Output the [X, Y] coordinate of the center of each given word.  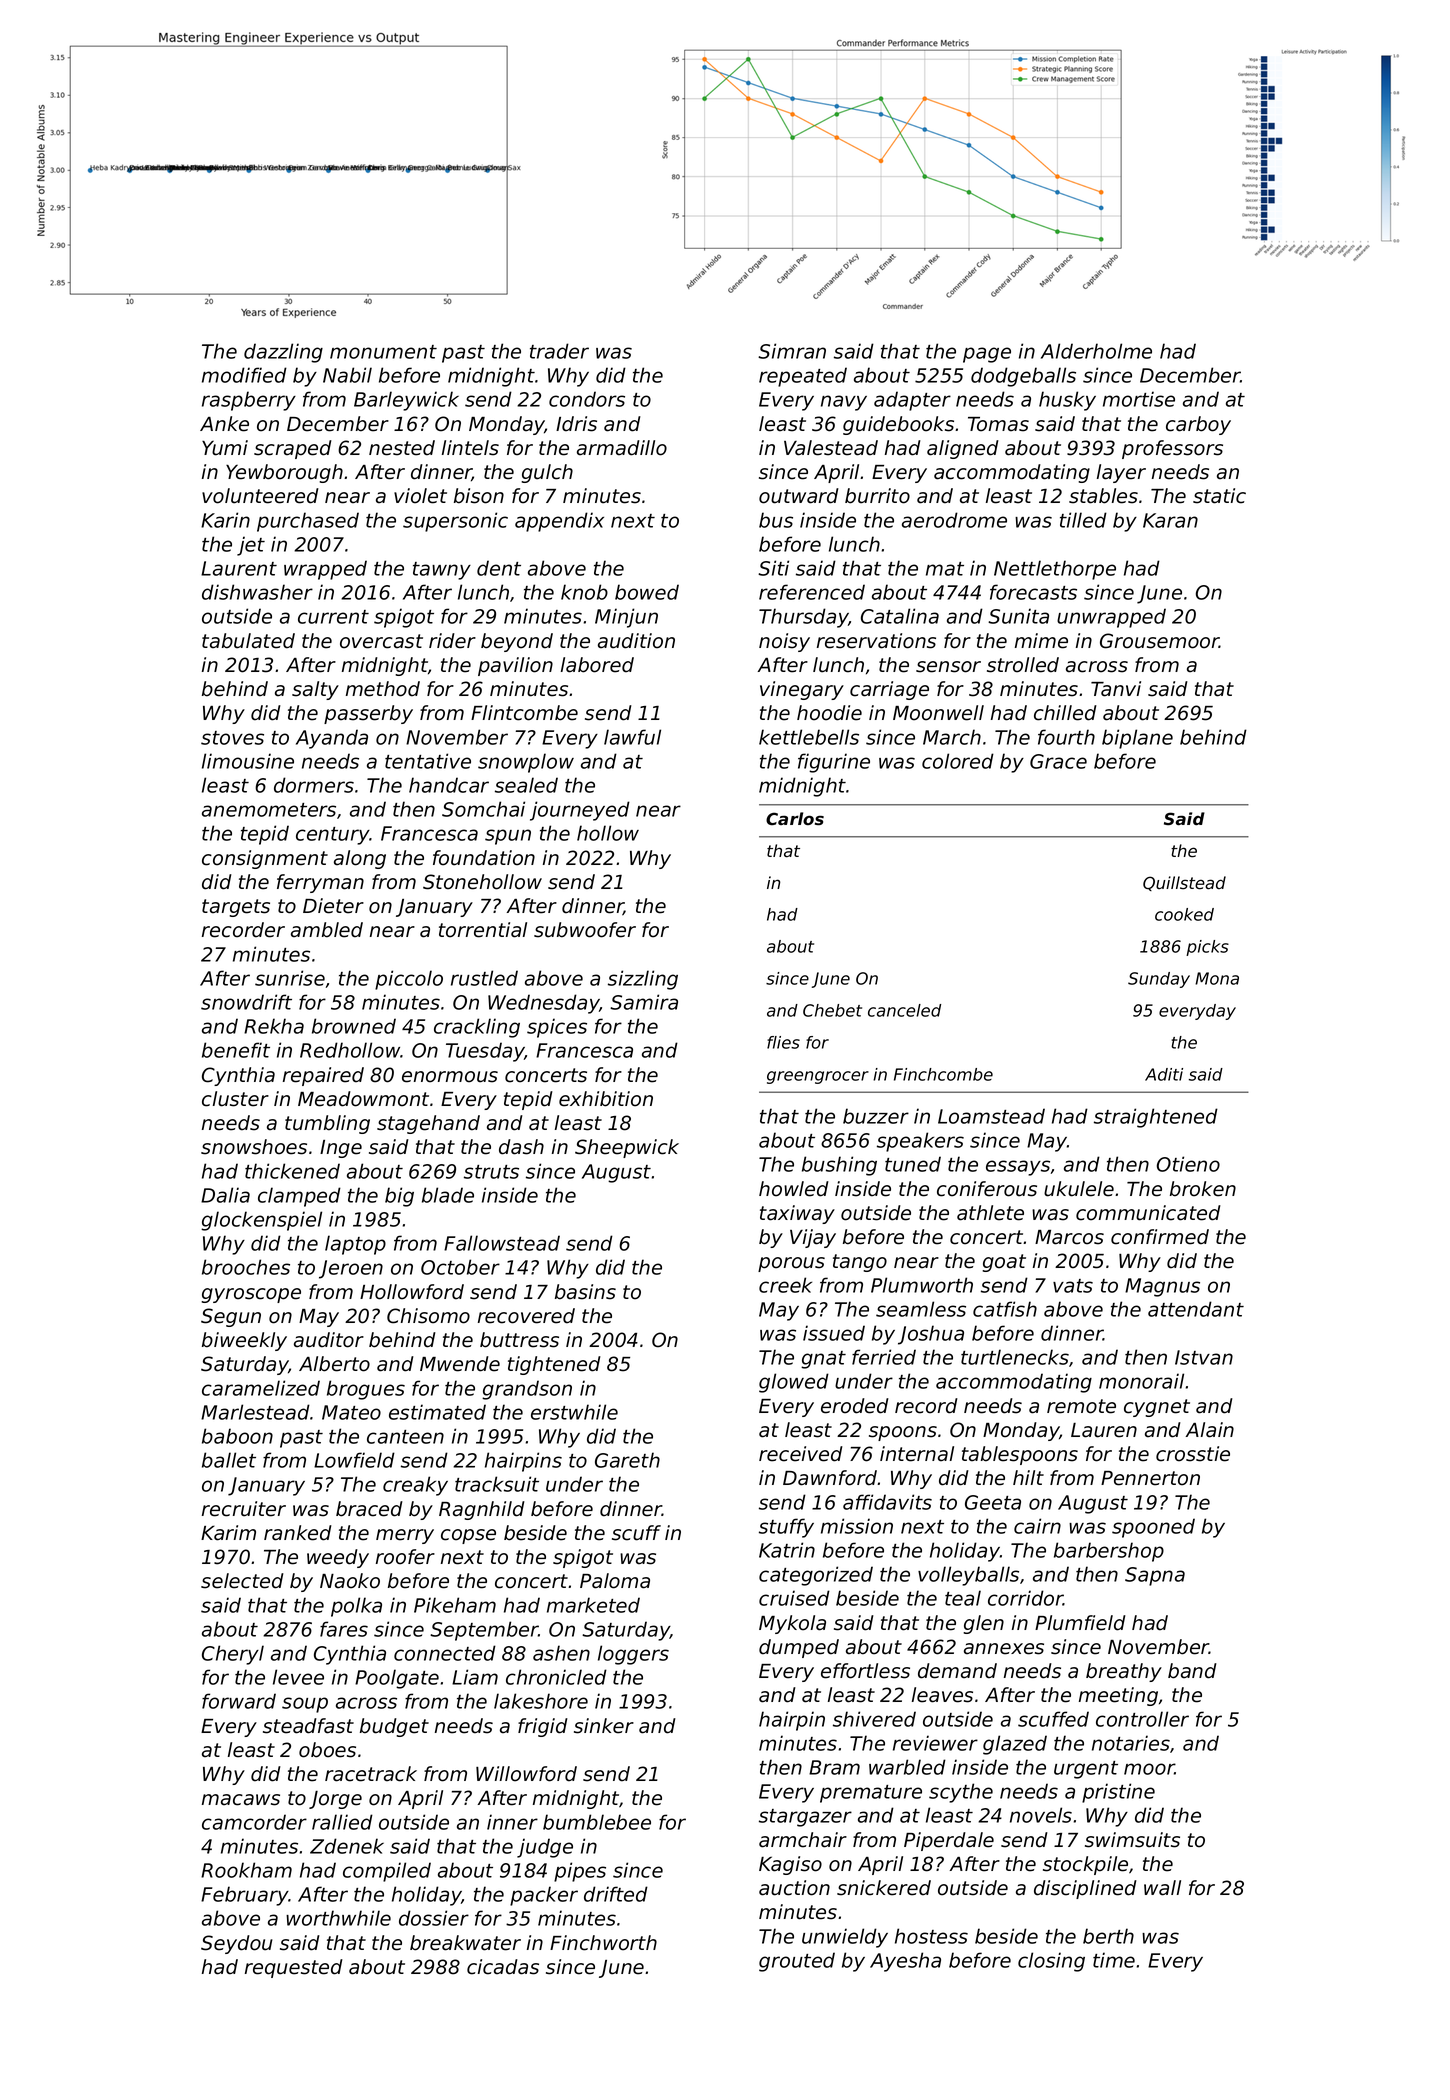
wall [1162, 1888]
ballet [229, 1460]
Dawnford [830, 1478]
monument [383, 352]
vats [1073, 1286]
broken [1203, 1189]
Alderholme [1096, 351]
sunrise [290, 978]
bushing [839, 1166]
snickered [884, 1888]
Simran [792, 351]
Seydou [237, 1944]
